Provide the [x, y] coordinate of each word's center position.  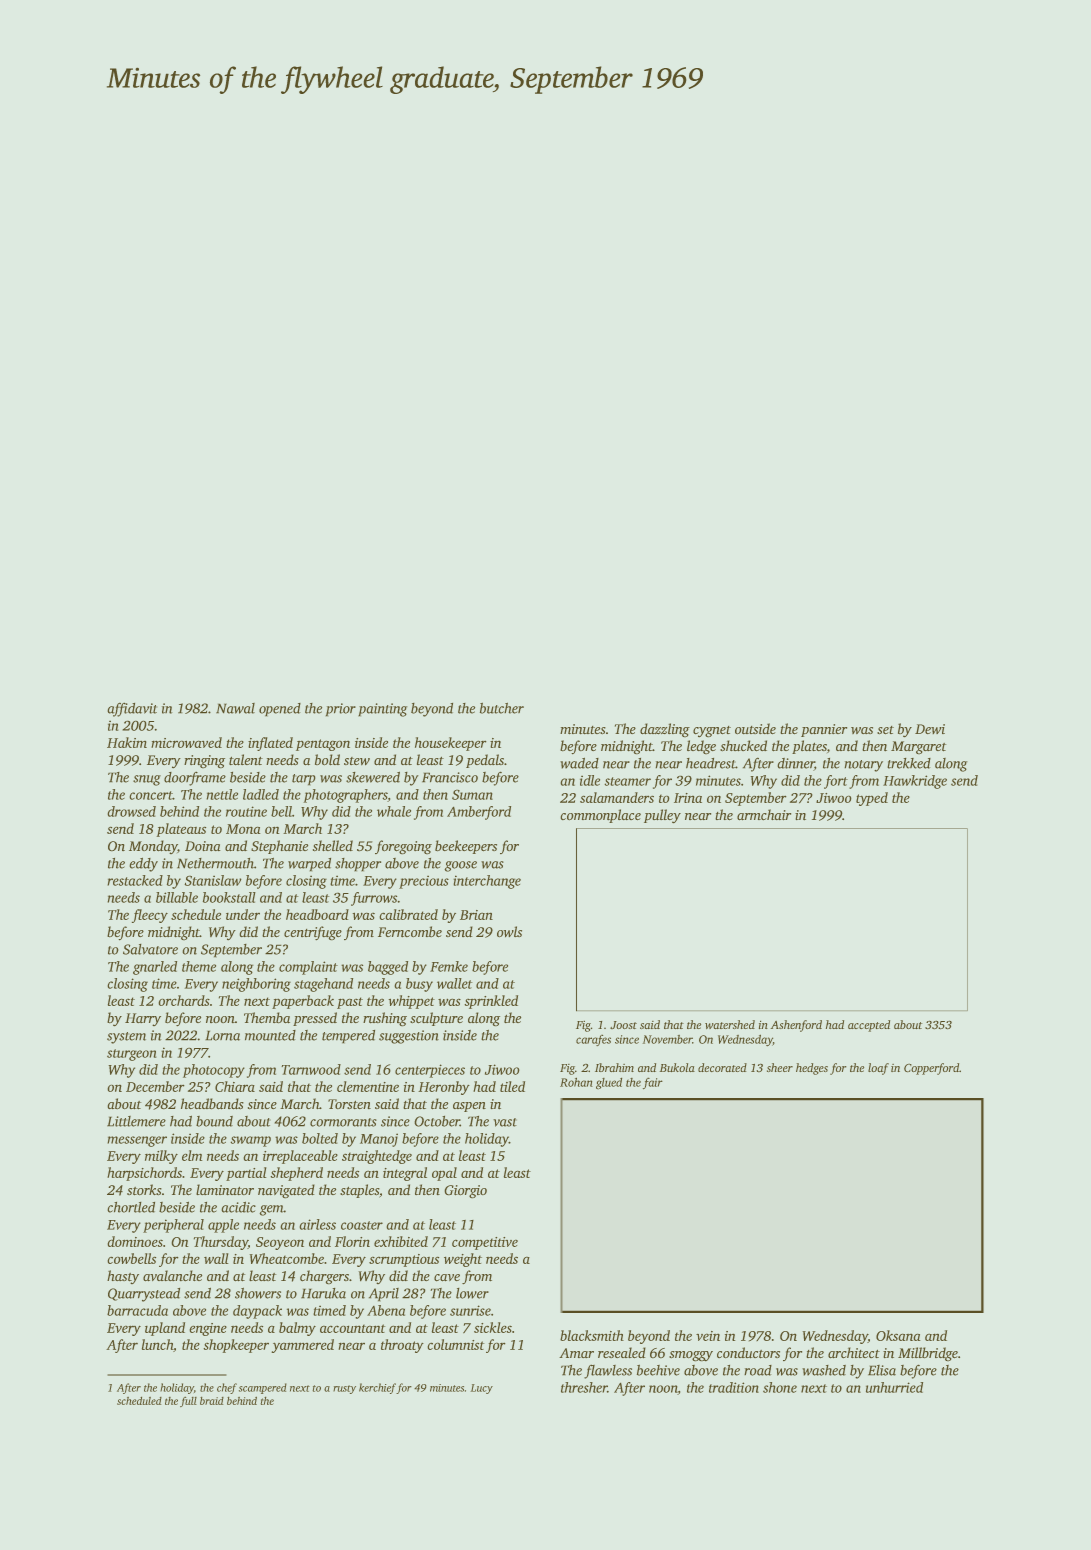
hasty [123, 1277]
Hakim [127, 742]
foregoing [403, 847]
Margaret [918, 747]
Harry [143, 1019]
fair [653, 1083]
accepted [869, 1026]
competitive [485, 1243]
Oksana [898, 1335]
